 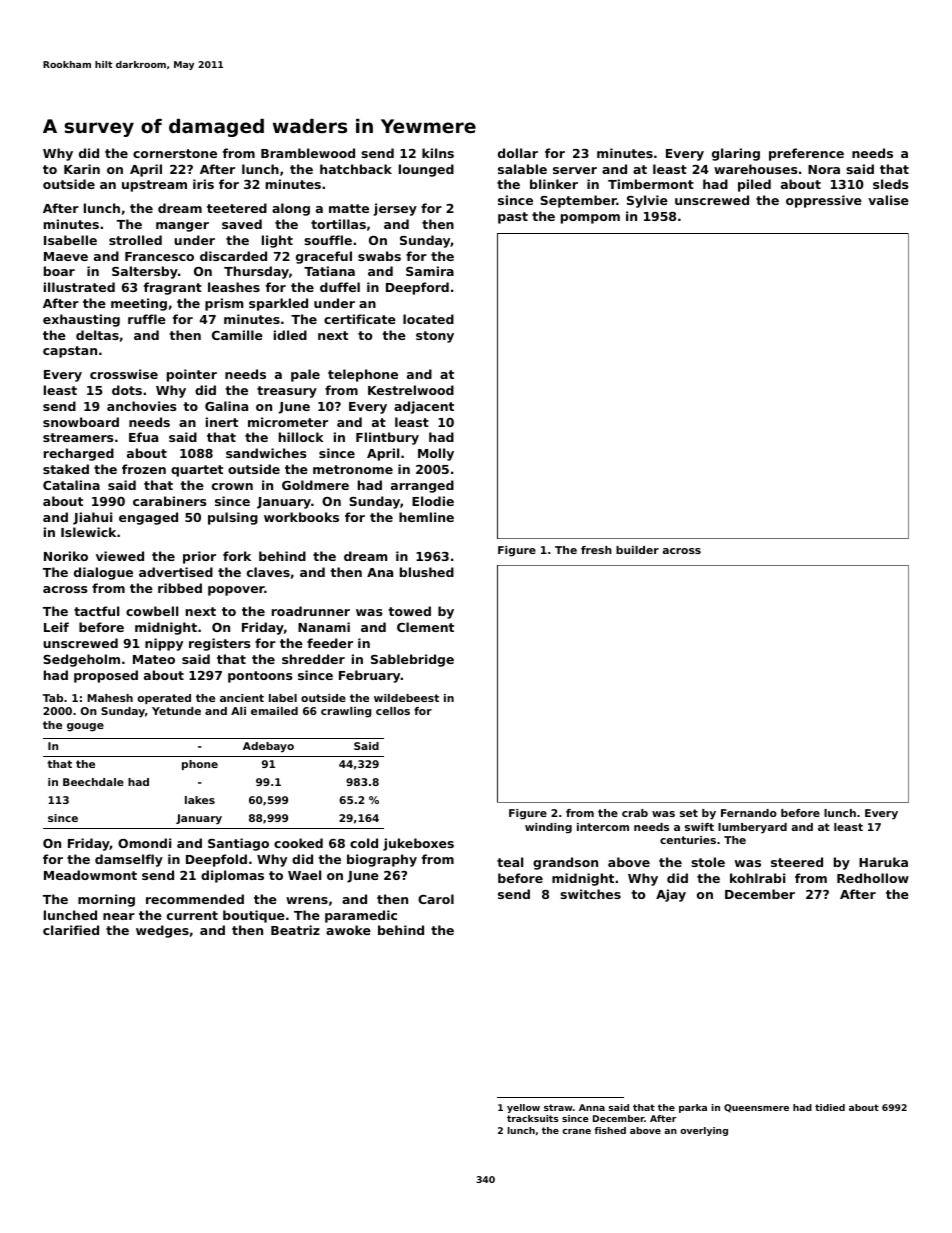 What do you see at coordinates (93, 782) in the screenshot?
I see `Beechdale` at bounding box center [93, 782].
